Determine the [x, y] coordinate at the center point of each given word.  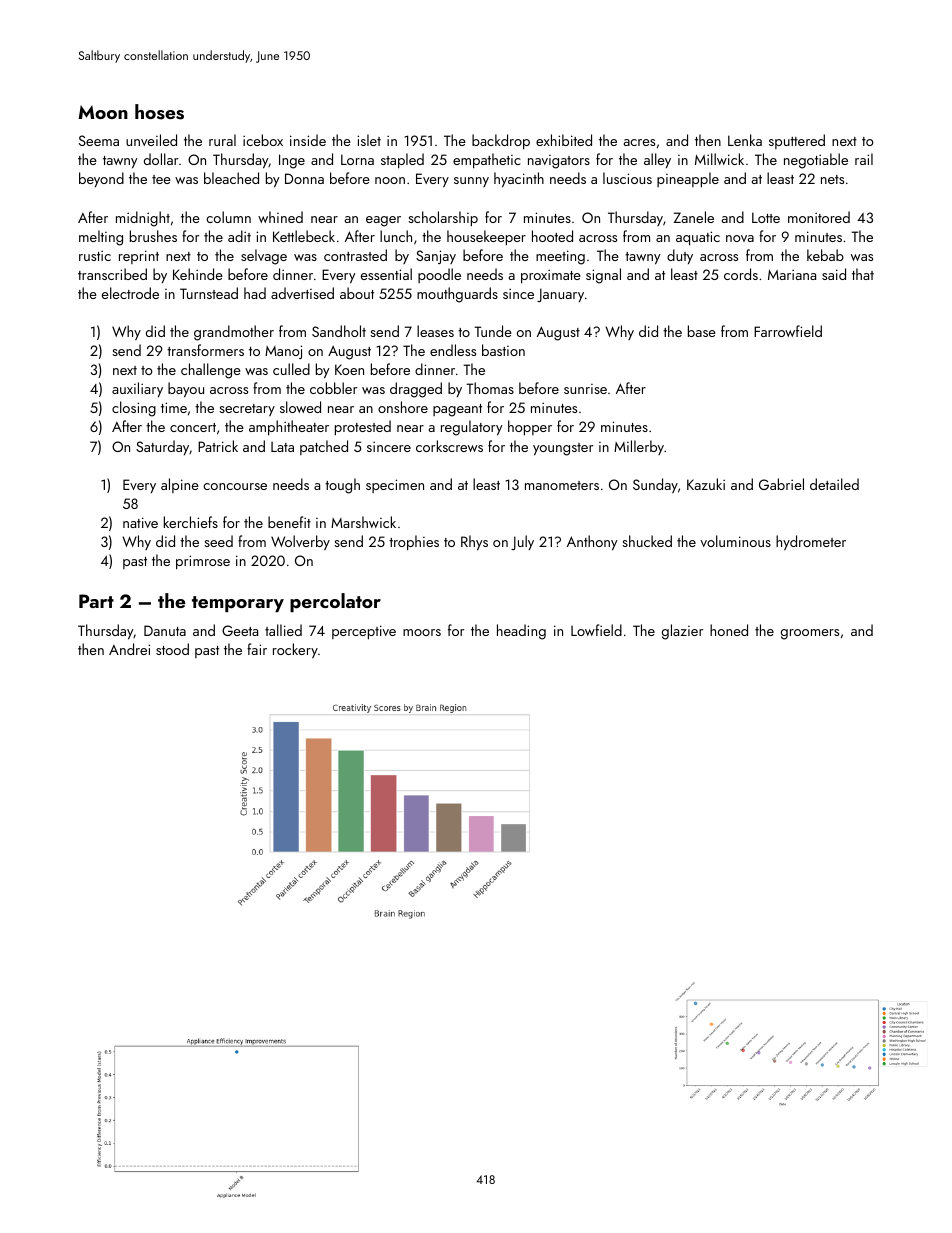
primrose [203, 562]
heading [521, 632]
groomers [810, 634]
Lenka [745, 140]
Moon [103, 112]
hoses [159, 112]
